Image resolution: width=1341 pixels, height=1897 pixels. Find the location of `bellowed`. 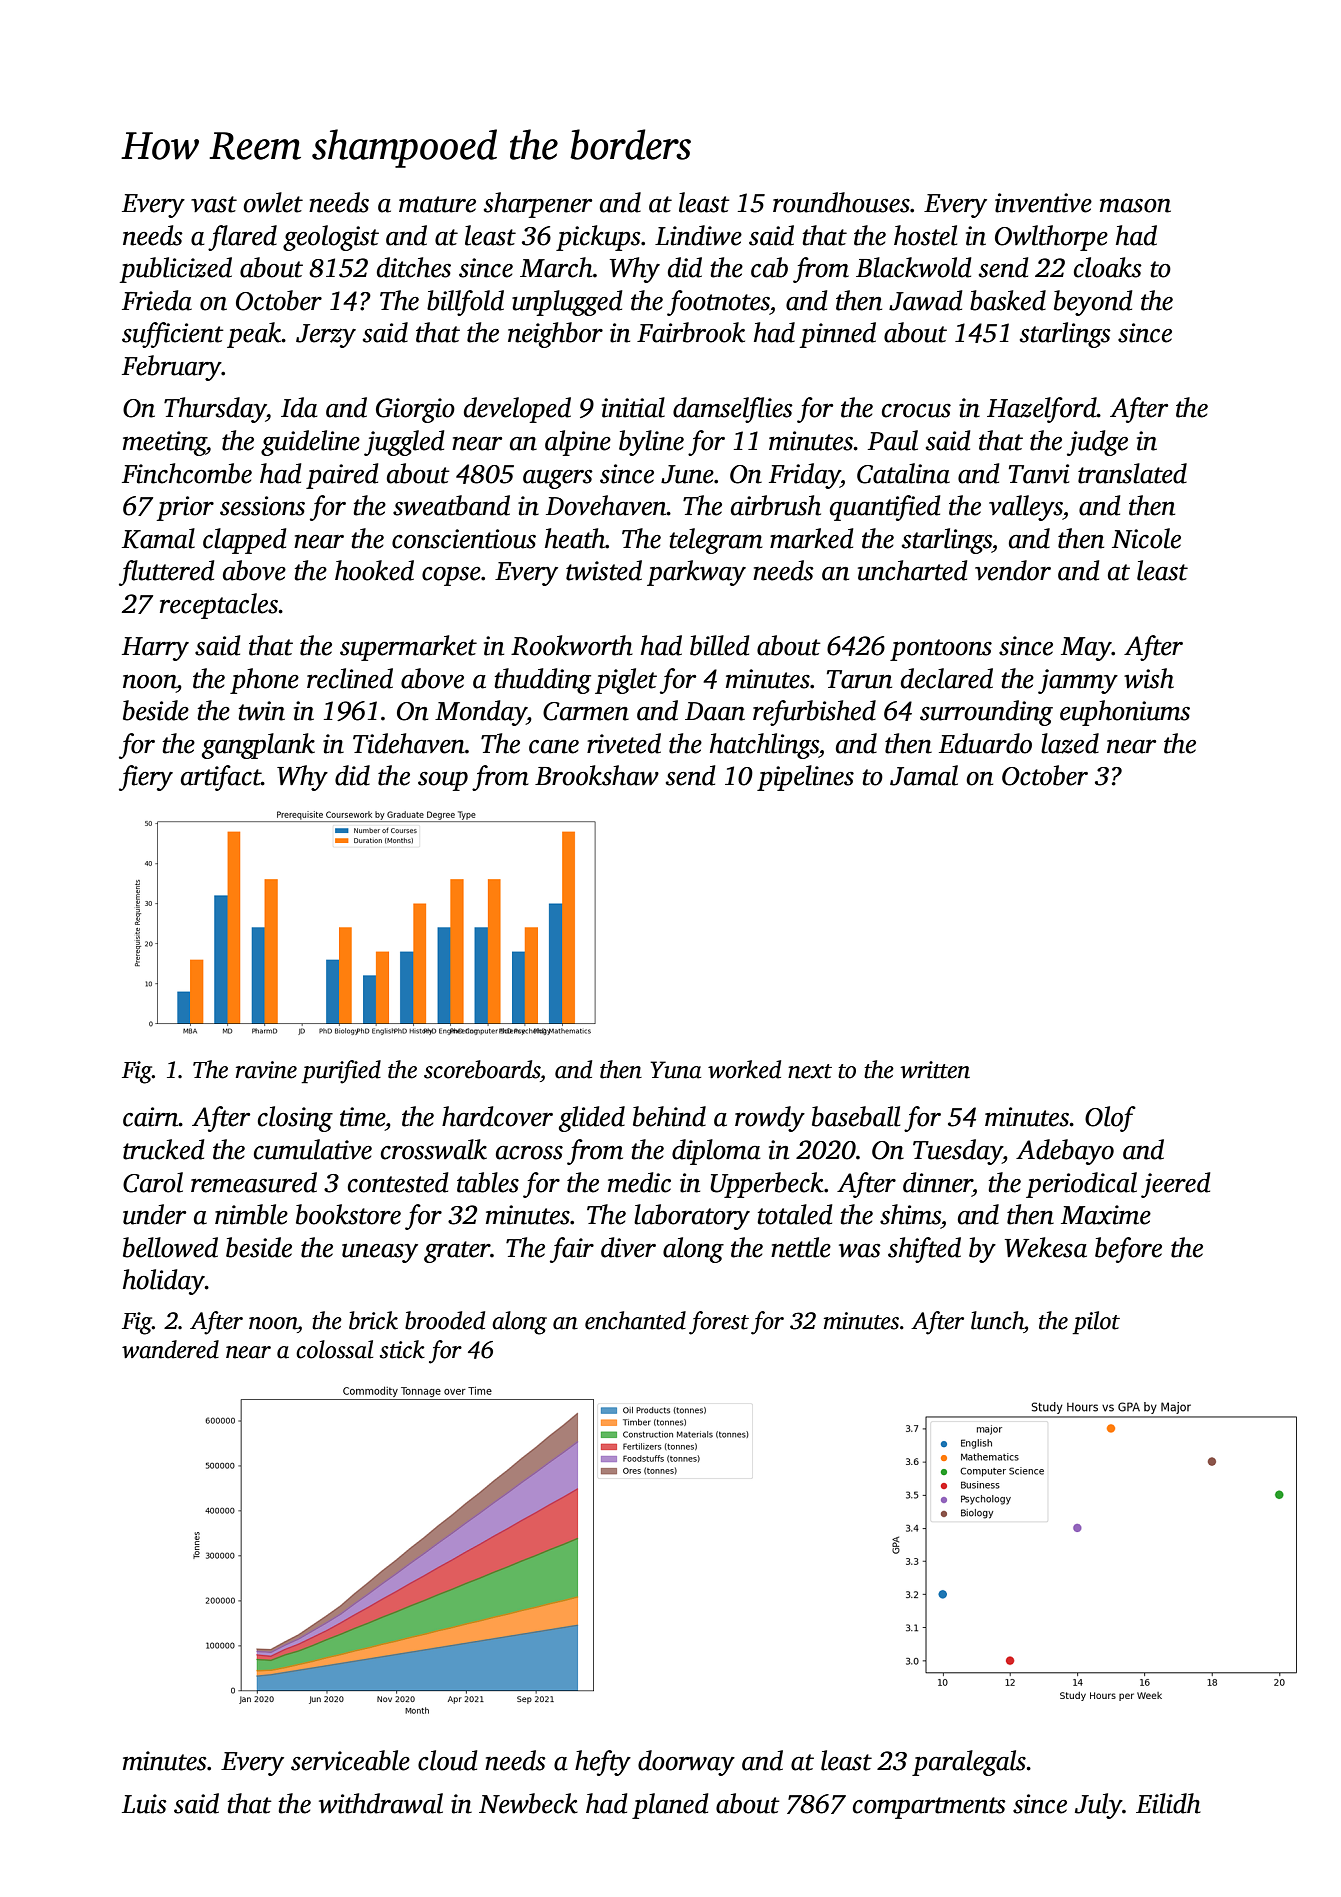

bellowed is located at coordinates (170, 1247).
